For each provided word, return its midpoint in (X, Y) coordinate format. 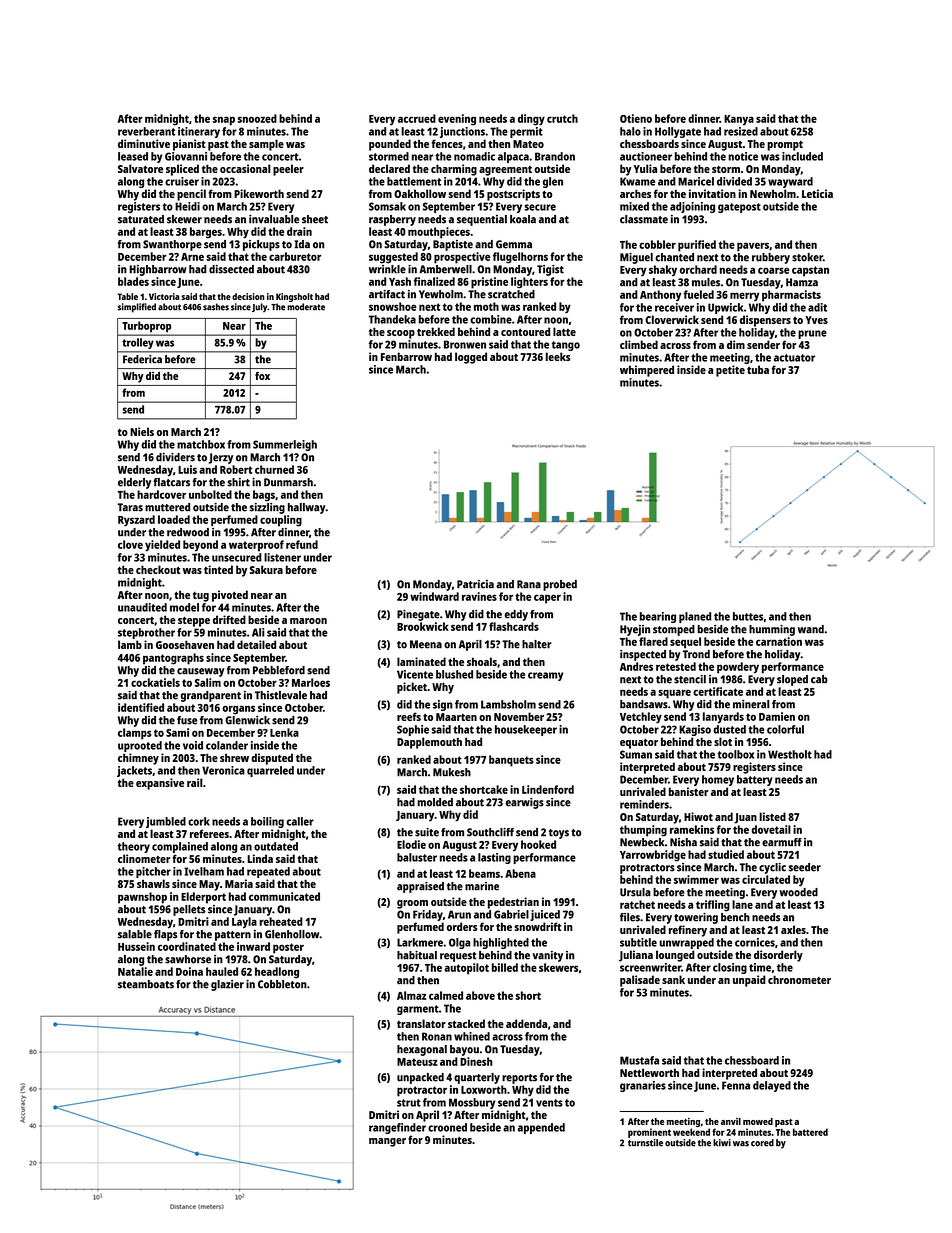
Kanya (739, 120)
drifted (229, 619)
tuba (758, 369)
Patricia (475, 584)
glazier (227, 985)
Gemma (514, 244)
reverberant (146, 131)
